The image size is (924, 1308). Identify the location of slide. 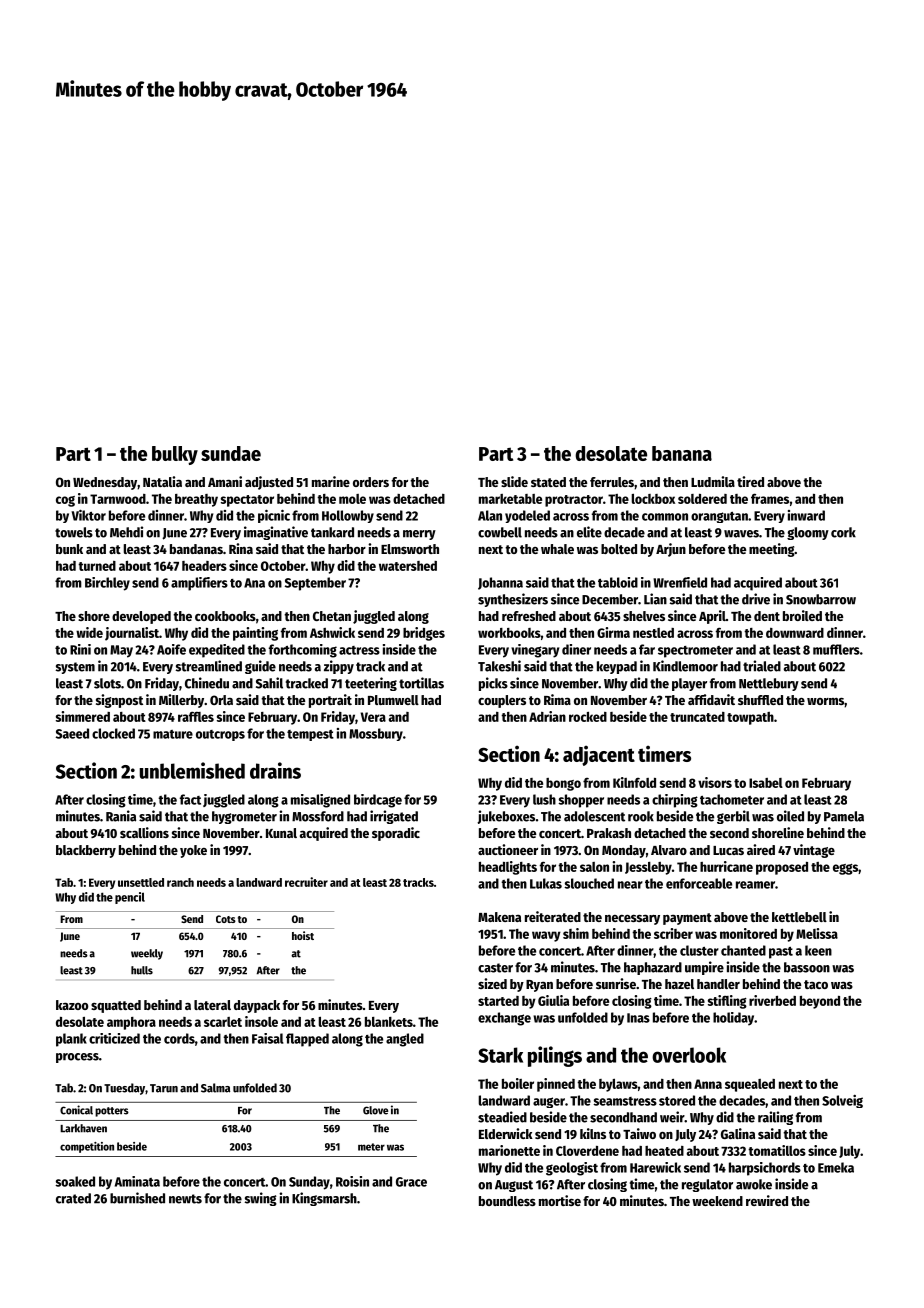
(514, 481).
